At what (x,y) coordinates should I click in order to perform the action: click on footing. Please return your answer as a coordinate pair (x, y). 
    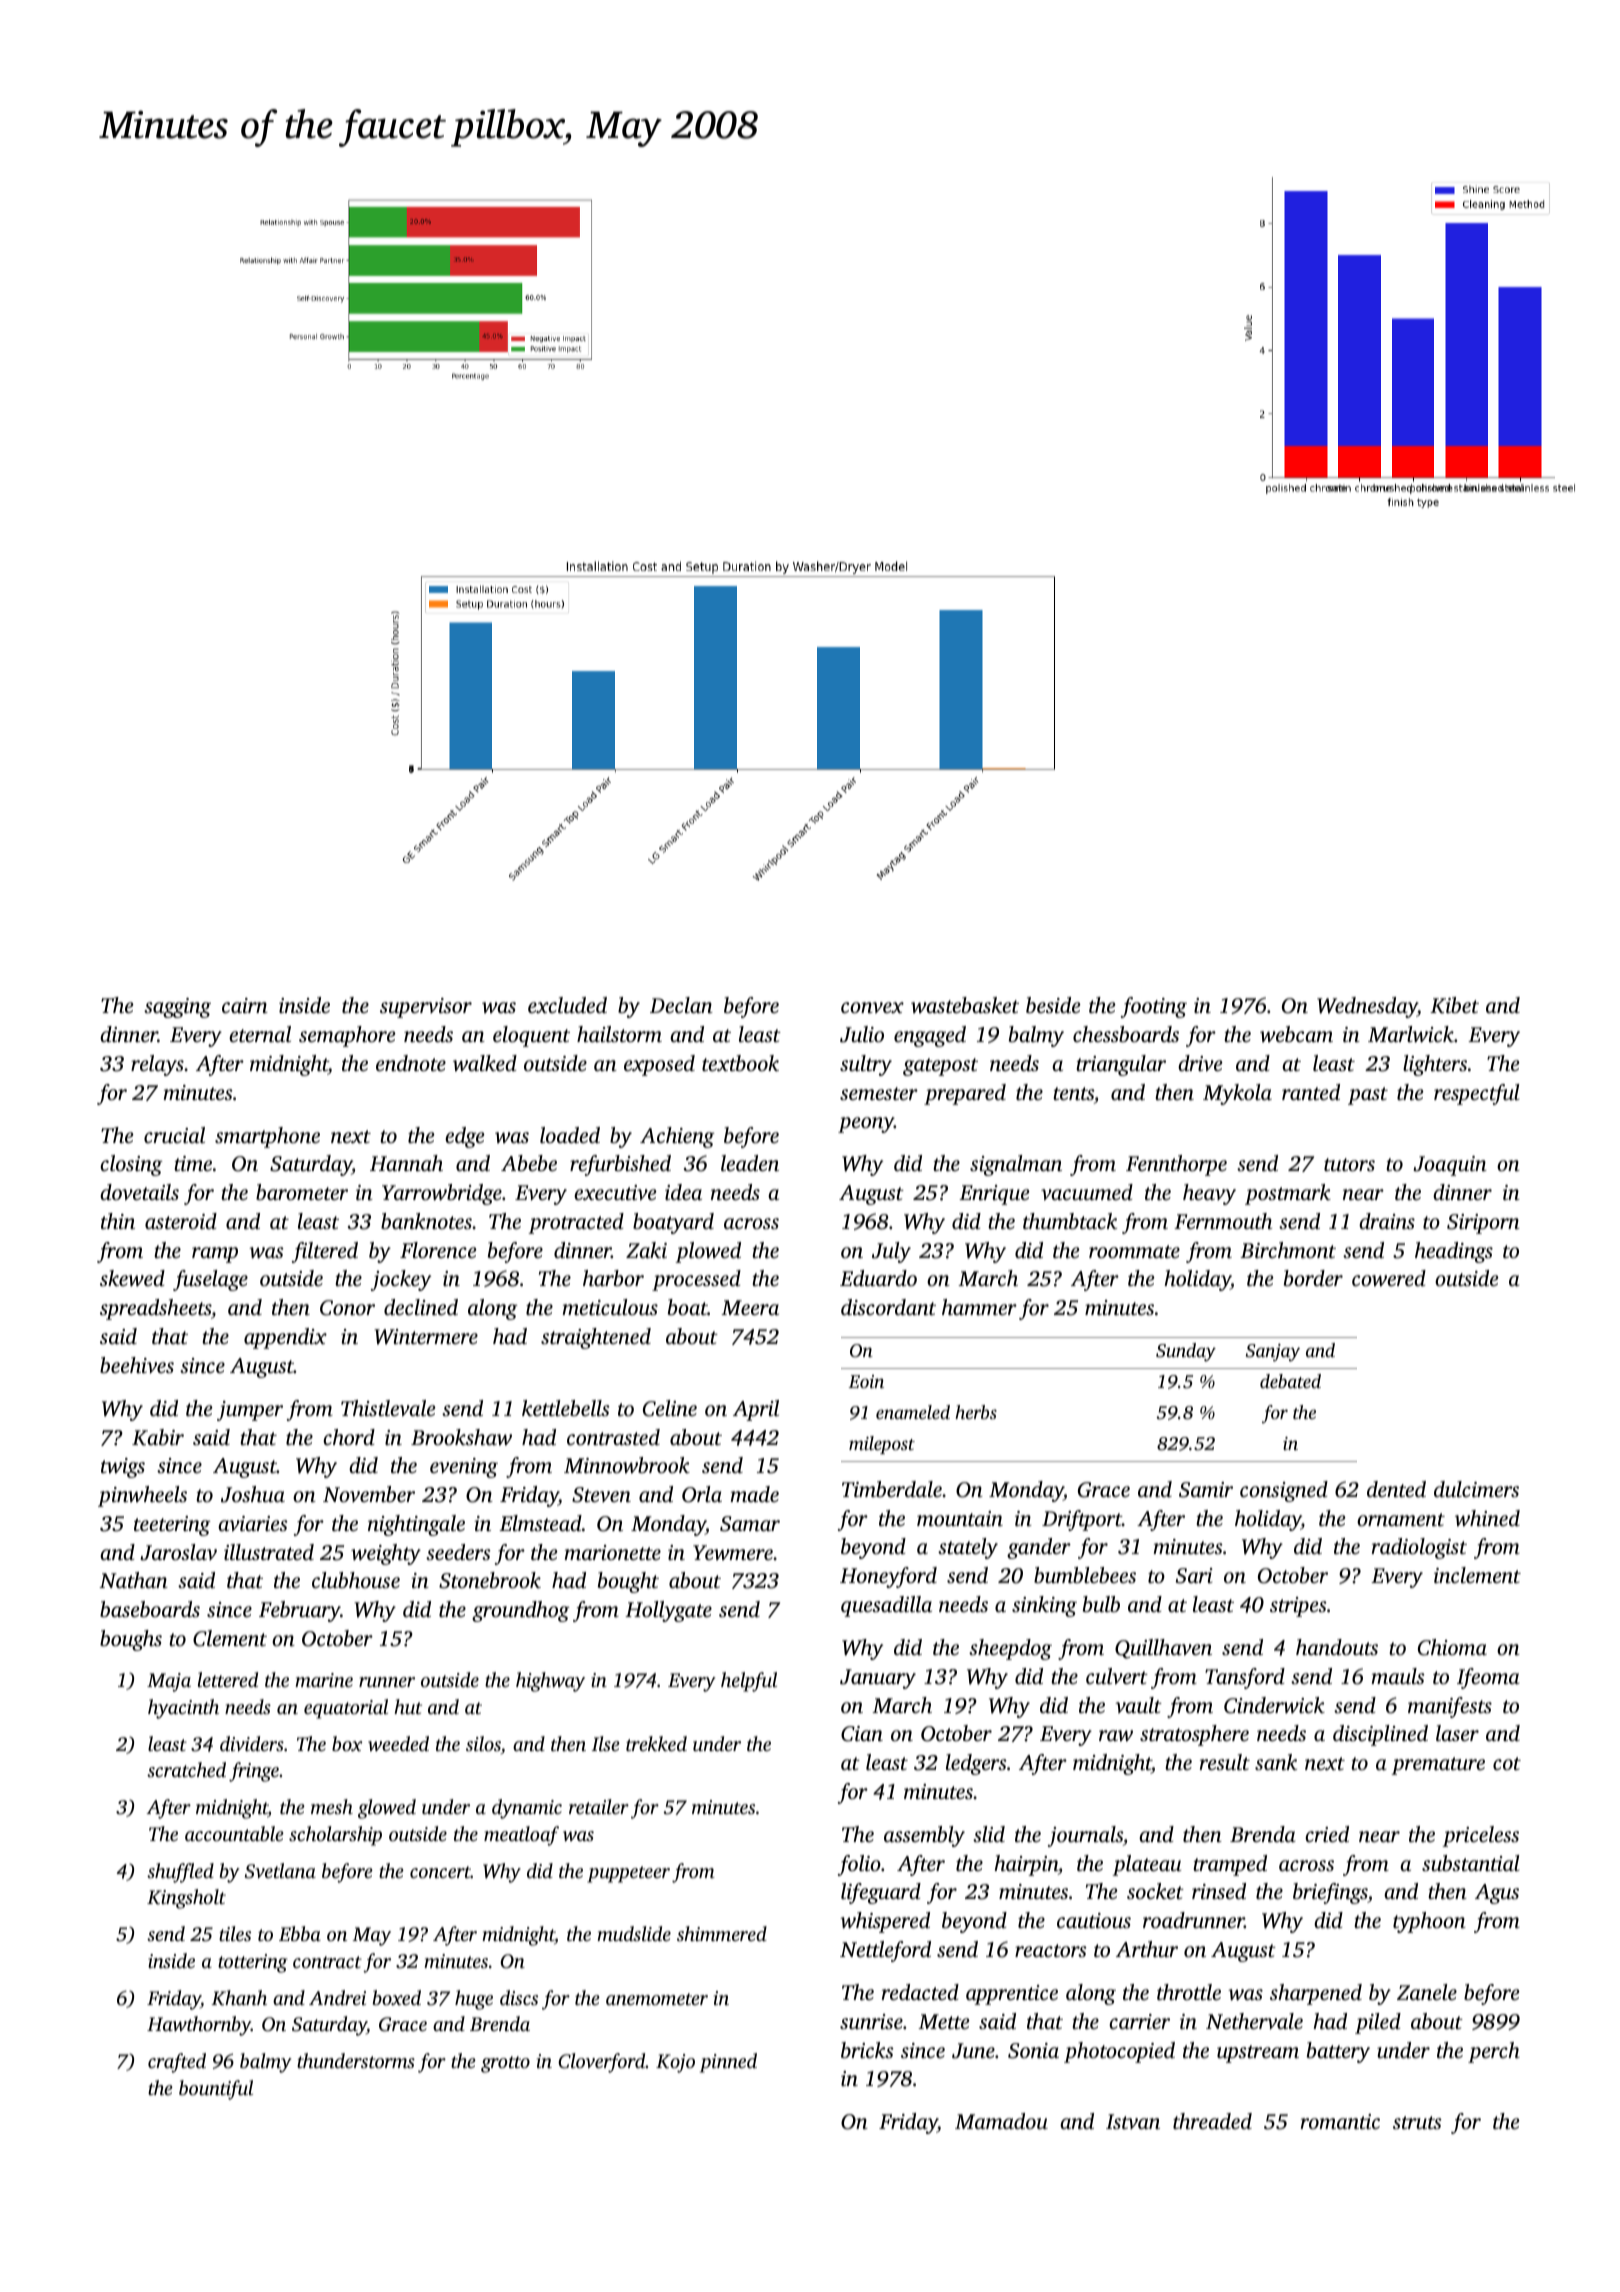
    Looking at the image, I should click on (1154, 1007).
